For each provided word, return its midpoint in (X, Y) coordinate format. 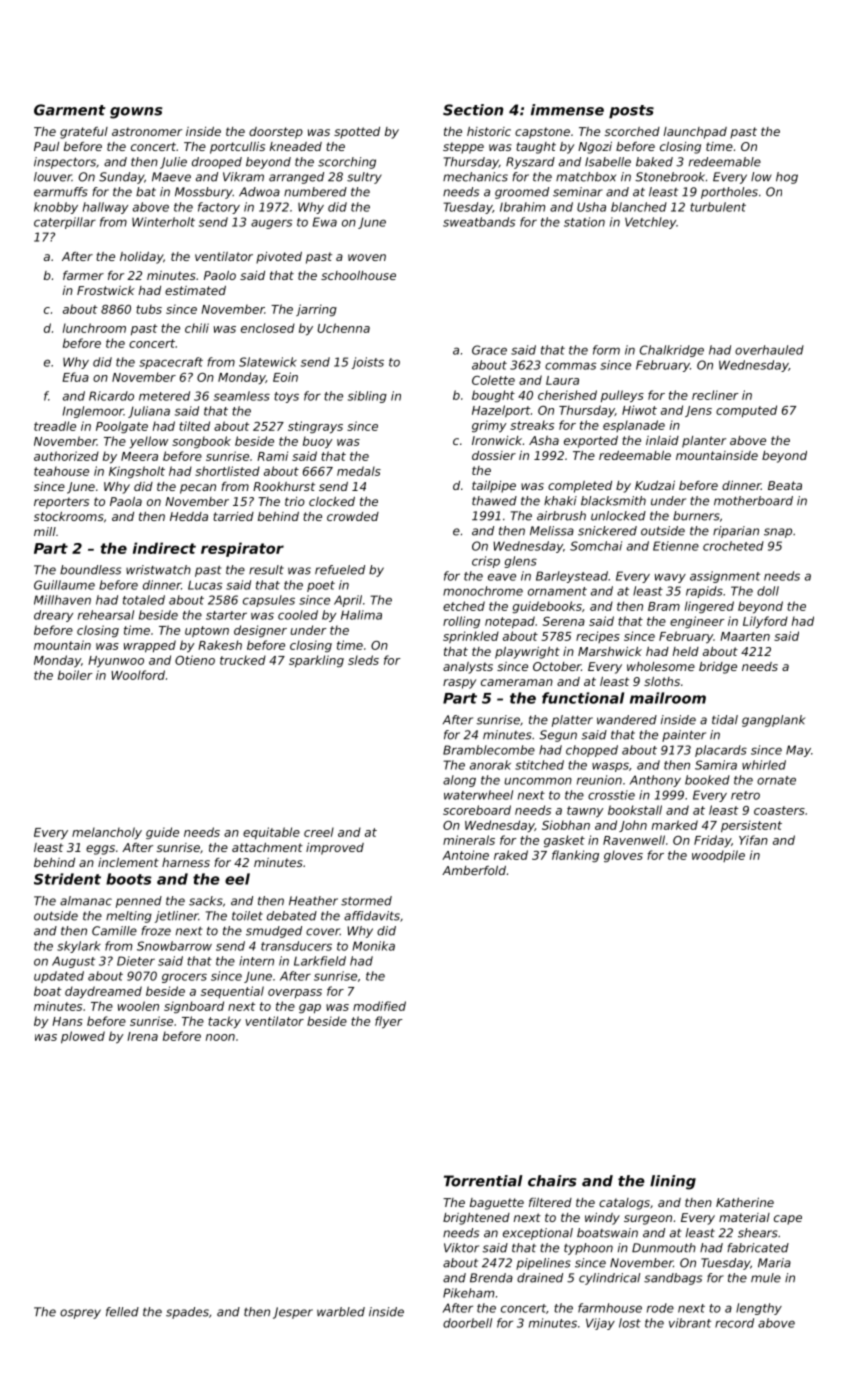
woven (367, 257)
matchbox (586, 177)
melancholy (107, 833)
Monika (374, 946)
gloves (623, 856)
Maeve (171, 177)
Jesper (293, 1313)
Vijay (600, 1324)
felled (122, 1312)
